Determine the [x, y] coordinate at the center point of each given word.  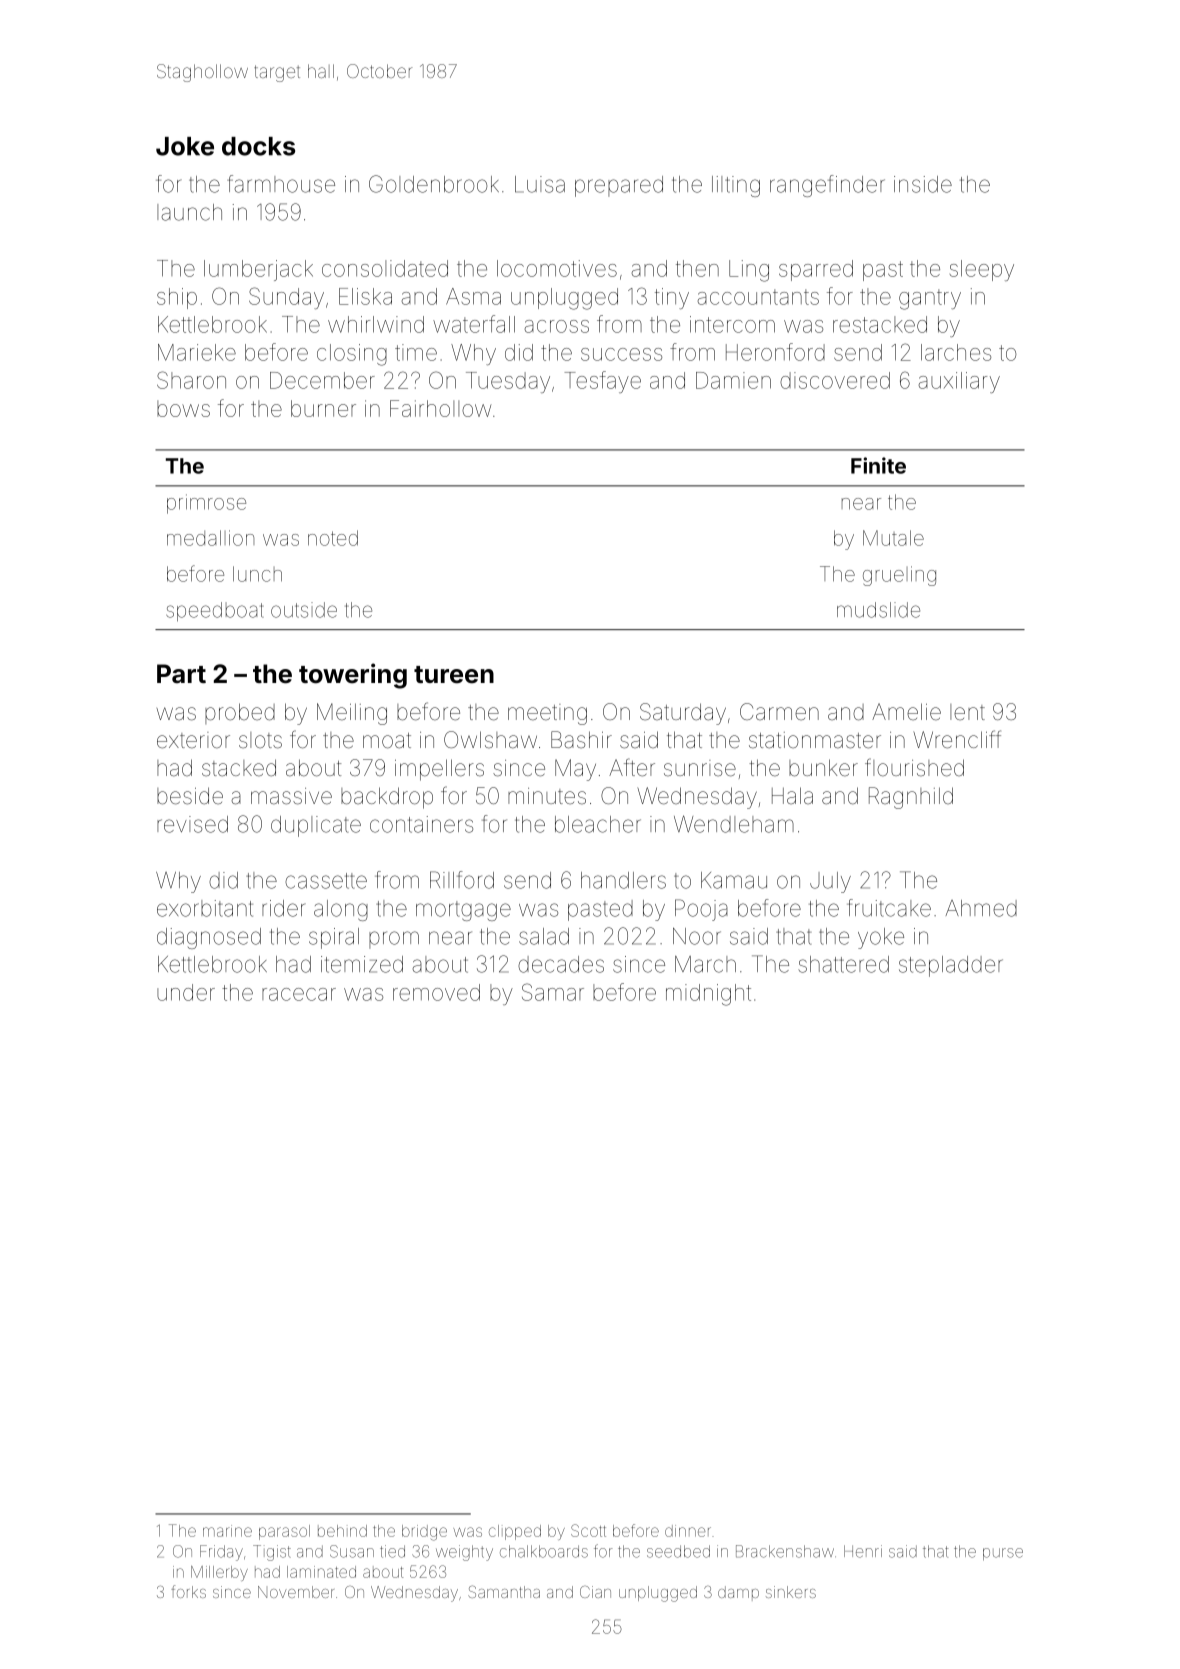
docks [258, 146]
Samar [553, 992]
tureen [454, 675]
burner [323, 408]
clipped [515, 1532]
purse [1003, 1554]
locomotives [557, 268]
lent [967, 712]
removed [436, 992]
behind [342, 1531]
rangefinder [827, 186]
